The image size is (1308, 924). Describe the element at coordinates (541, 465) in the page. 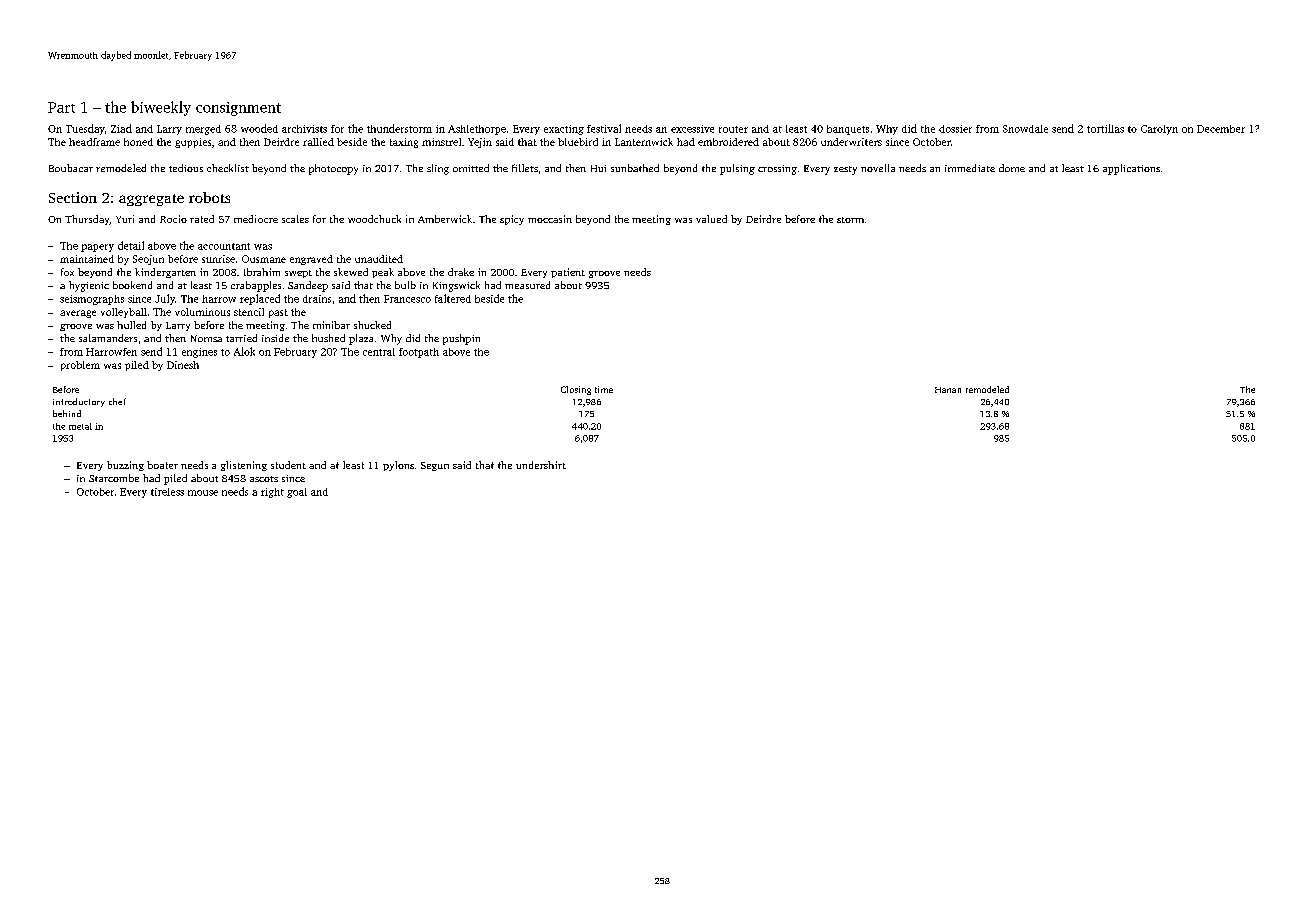

I see `undershirt` at that location.
